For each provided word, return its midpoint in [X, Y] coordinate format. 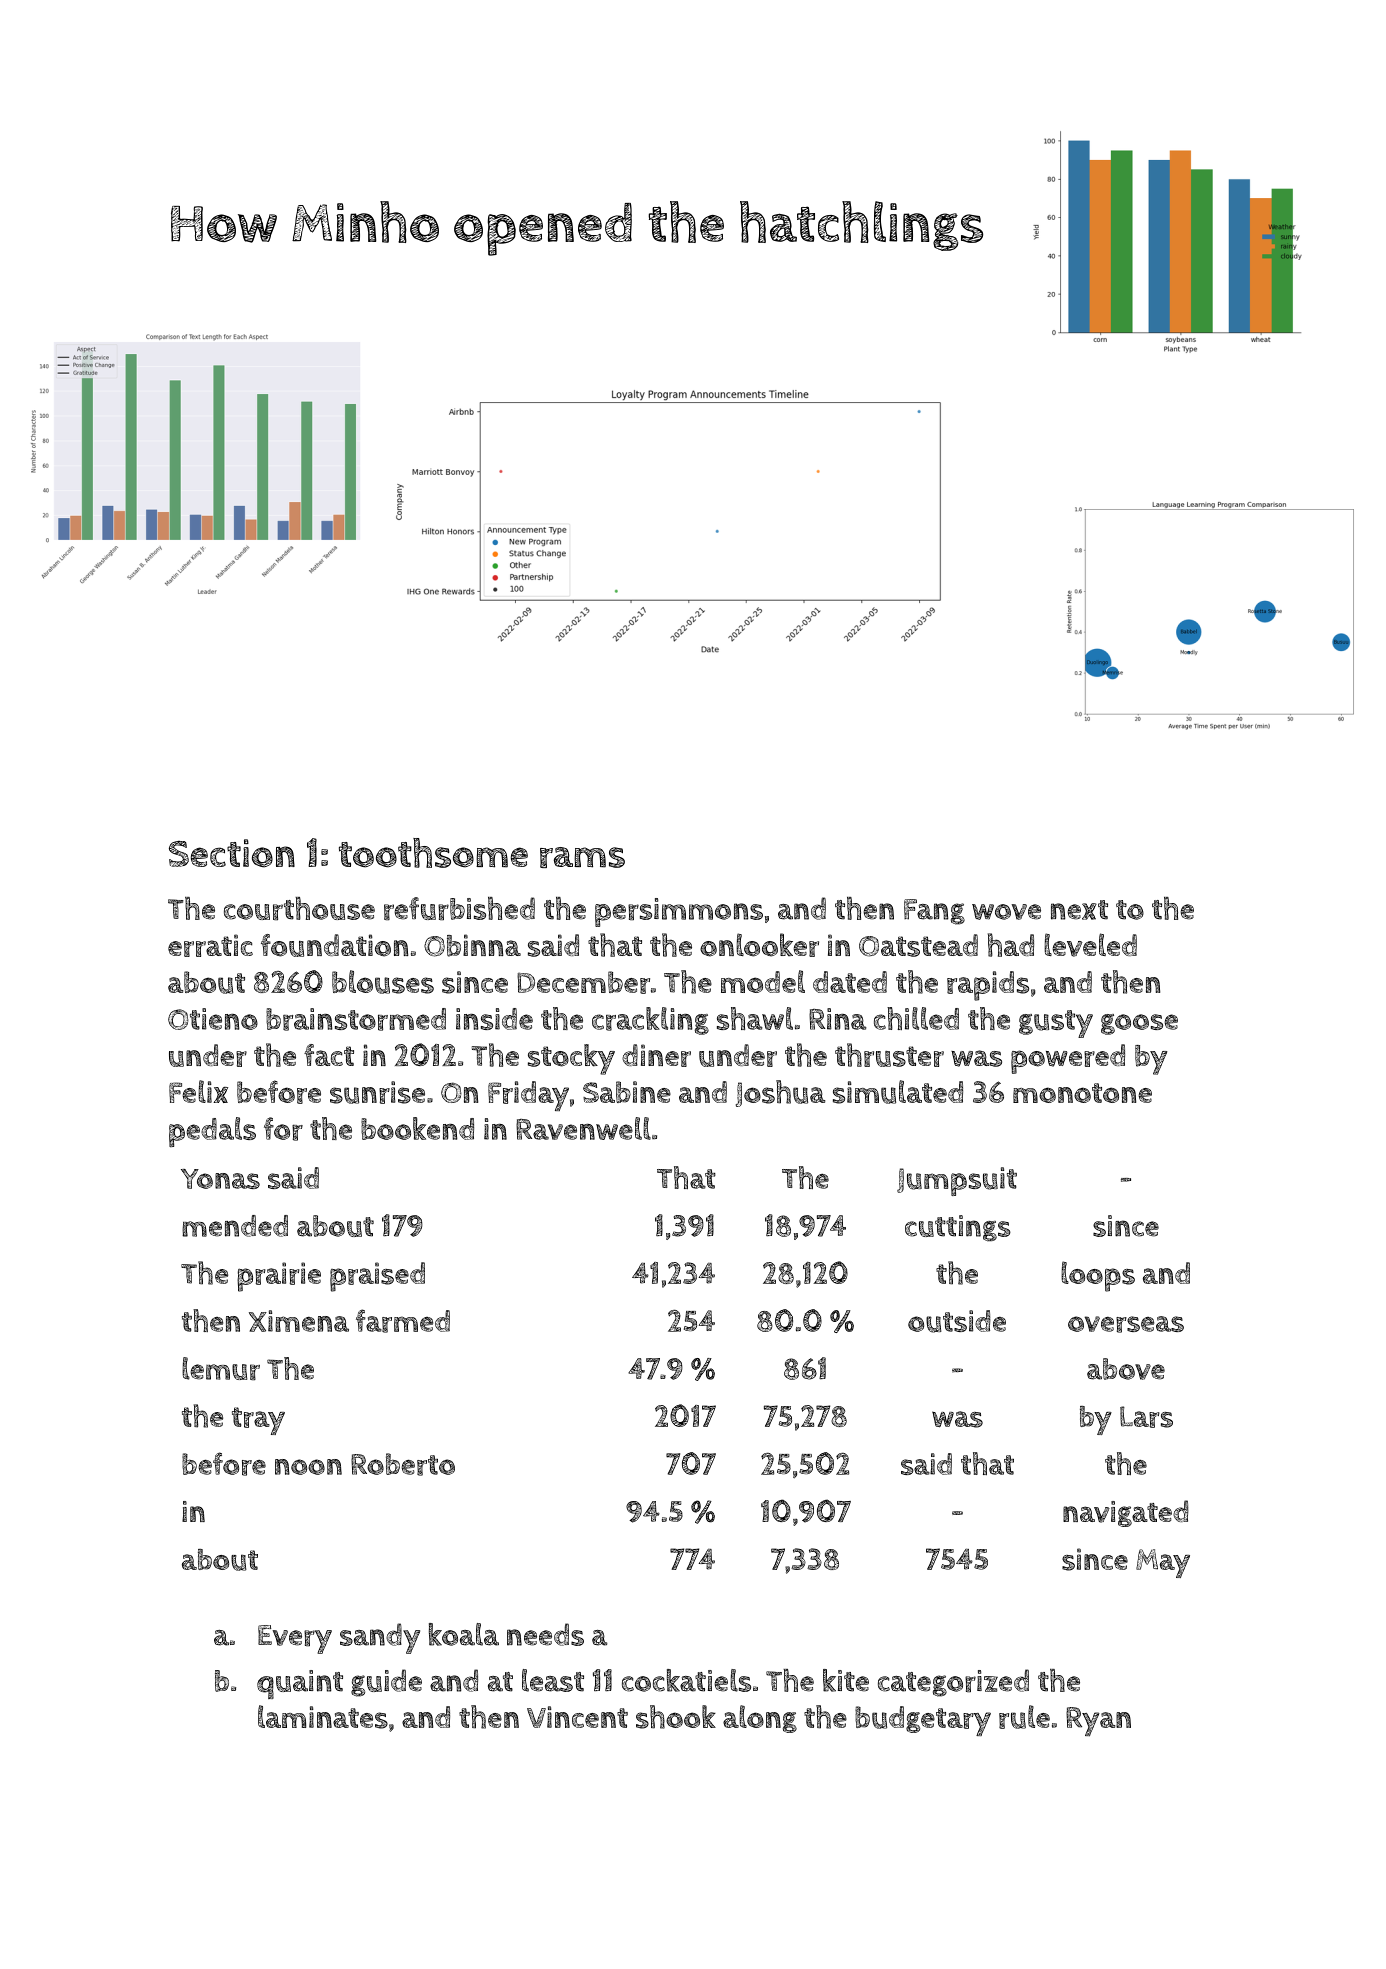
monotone [1082, 1093]
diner [656, 1055]
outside [957, 1321]
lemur [221, 1368]
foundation [334, 945]
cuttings [958, 1228]
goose [1139, 1024]
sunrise [377, 1092]
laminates [323, 1717]
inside [494, 1019]
